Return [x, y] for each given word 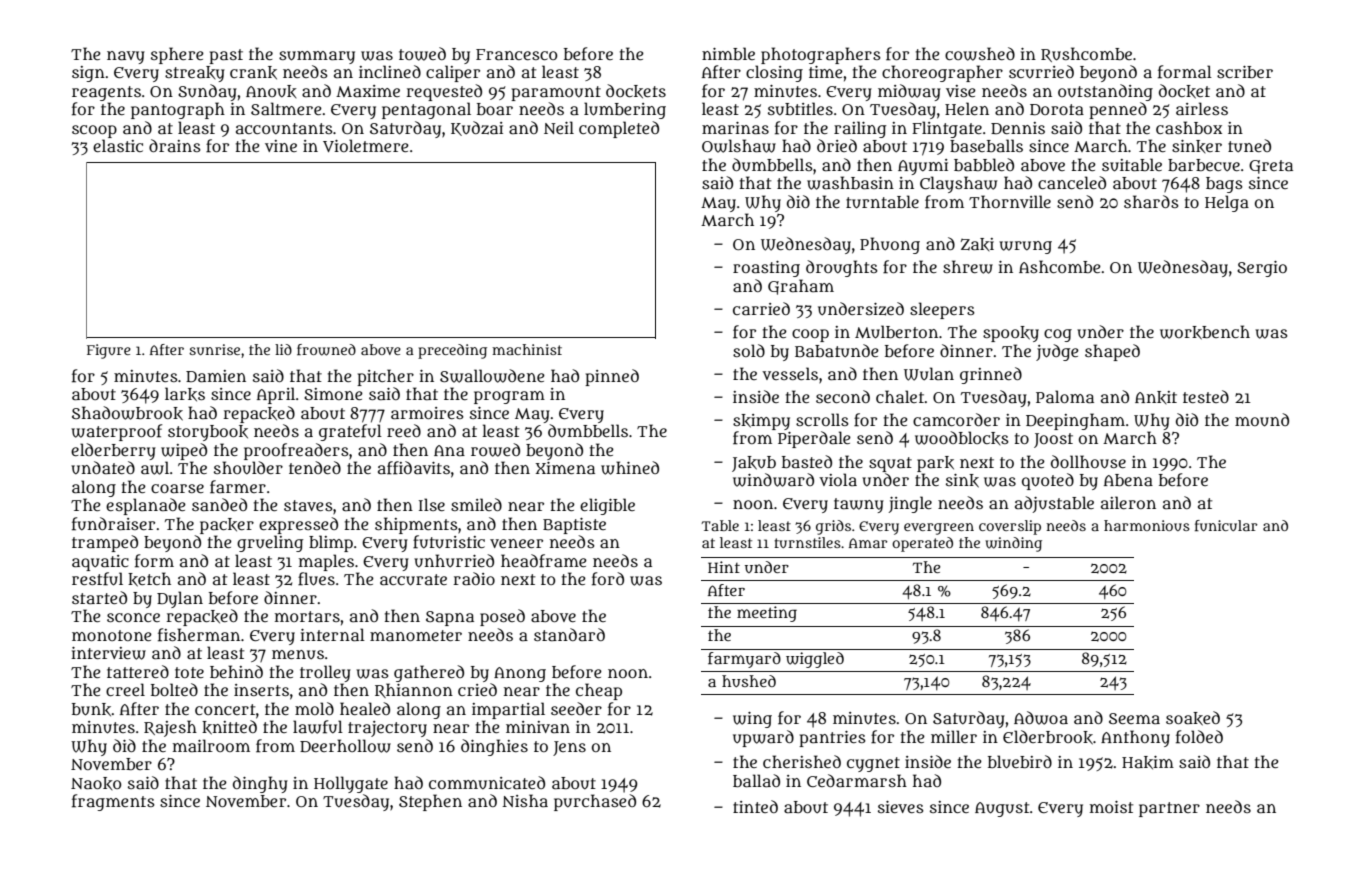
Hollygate [351, 784]
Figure [109, 351]
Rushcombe [1086, 54]
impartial [508, 710]
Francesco [516, 54]
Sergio [1262, 269]
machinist [527, 349]
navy [126, 57]
